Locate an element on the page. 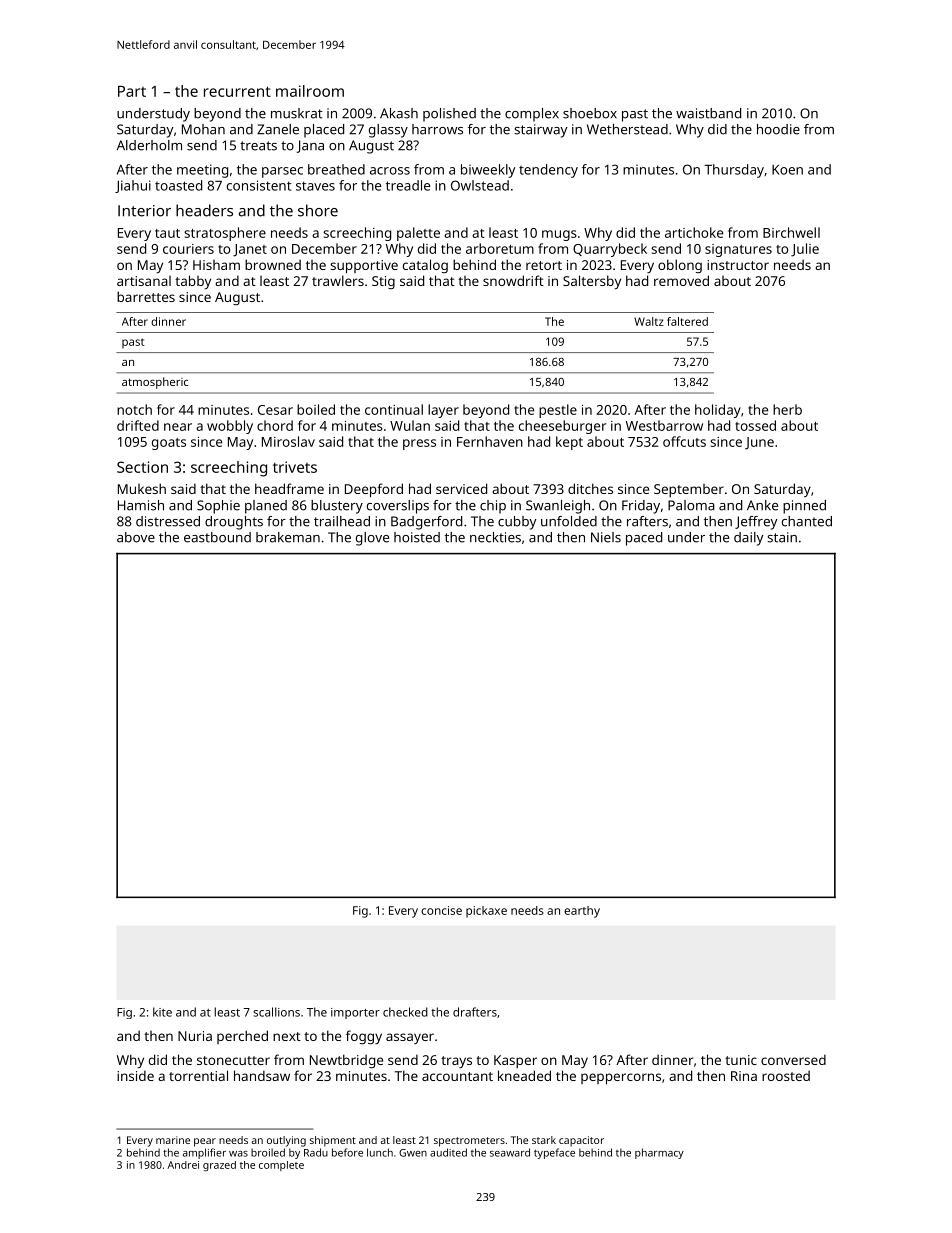 The height and width of the page is (1233, 952). Wetherstead is located at coordinates (627, 129).
